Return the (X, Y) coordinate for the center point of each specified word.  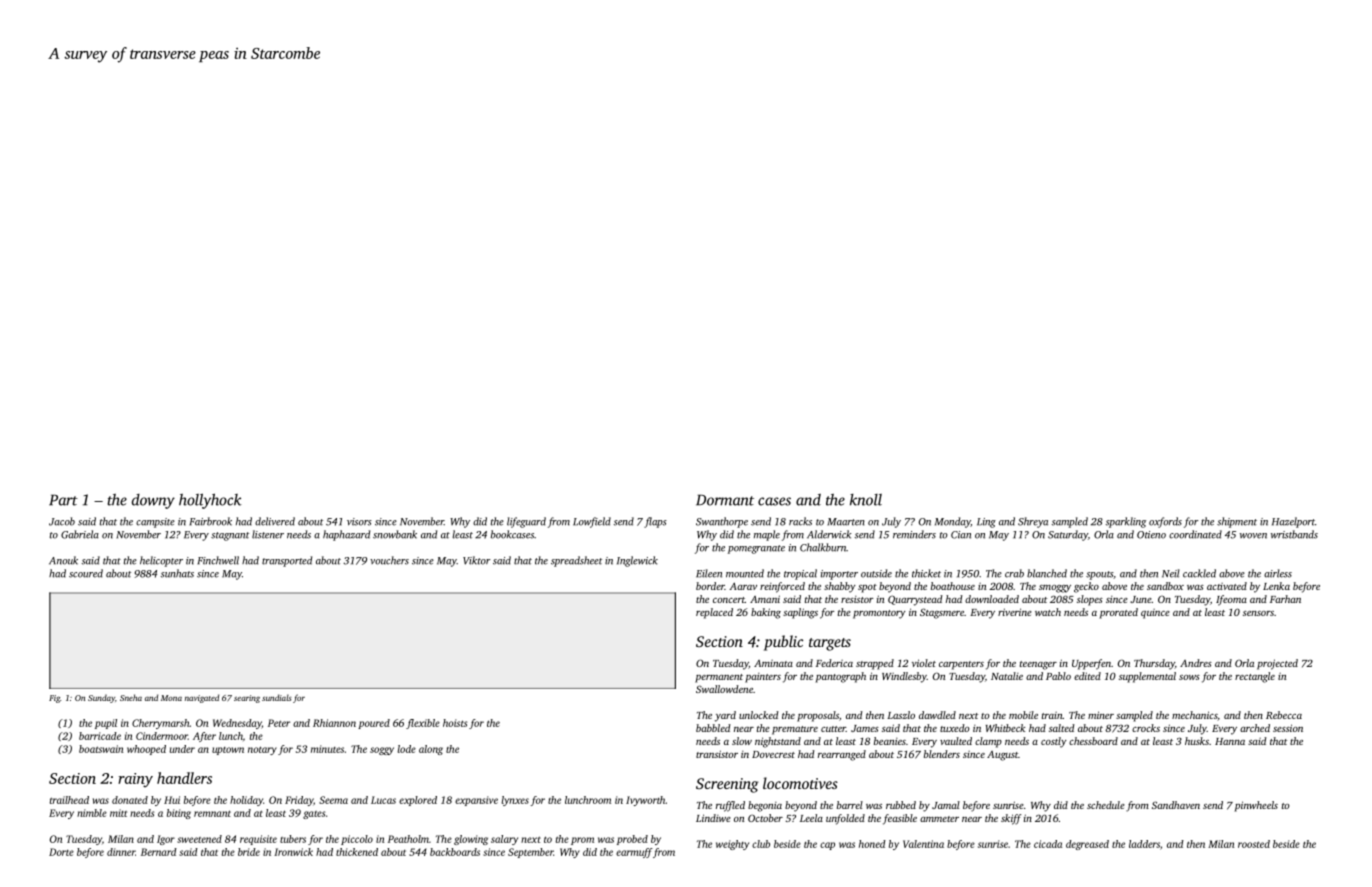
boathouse (953, 586)
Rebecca (1284, 715)
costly (1054, 742)
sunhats (177, 573)
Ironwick (293, 852)
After (204, 737)
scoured (86, 573)
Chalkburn (823, 547)
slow (742, 741)
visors (359, 522)
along (431, 750)
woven (1253, 536)
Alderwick (829, 534)
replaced (714, 613)
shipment (1237, 522)
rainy (135, 780)
